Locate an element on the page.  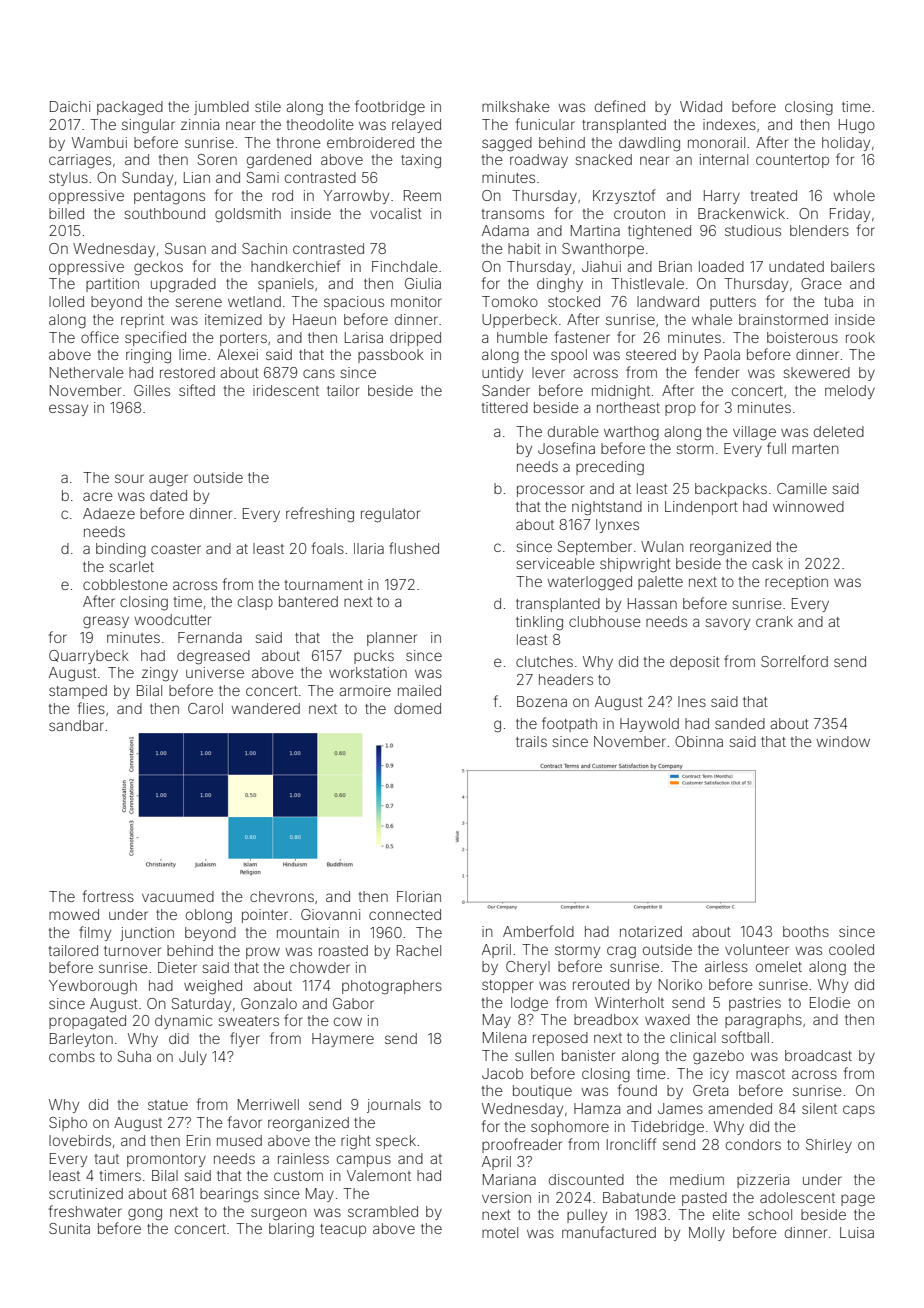
window is located at coordinates (843, 741).
